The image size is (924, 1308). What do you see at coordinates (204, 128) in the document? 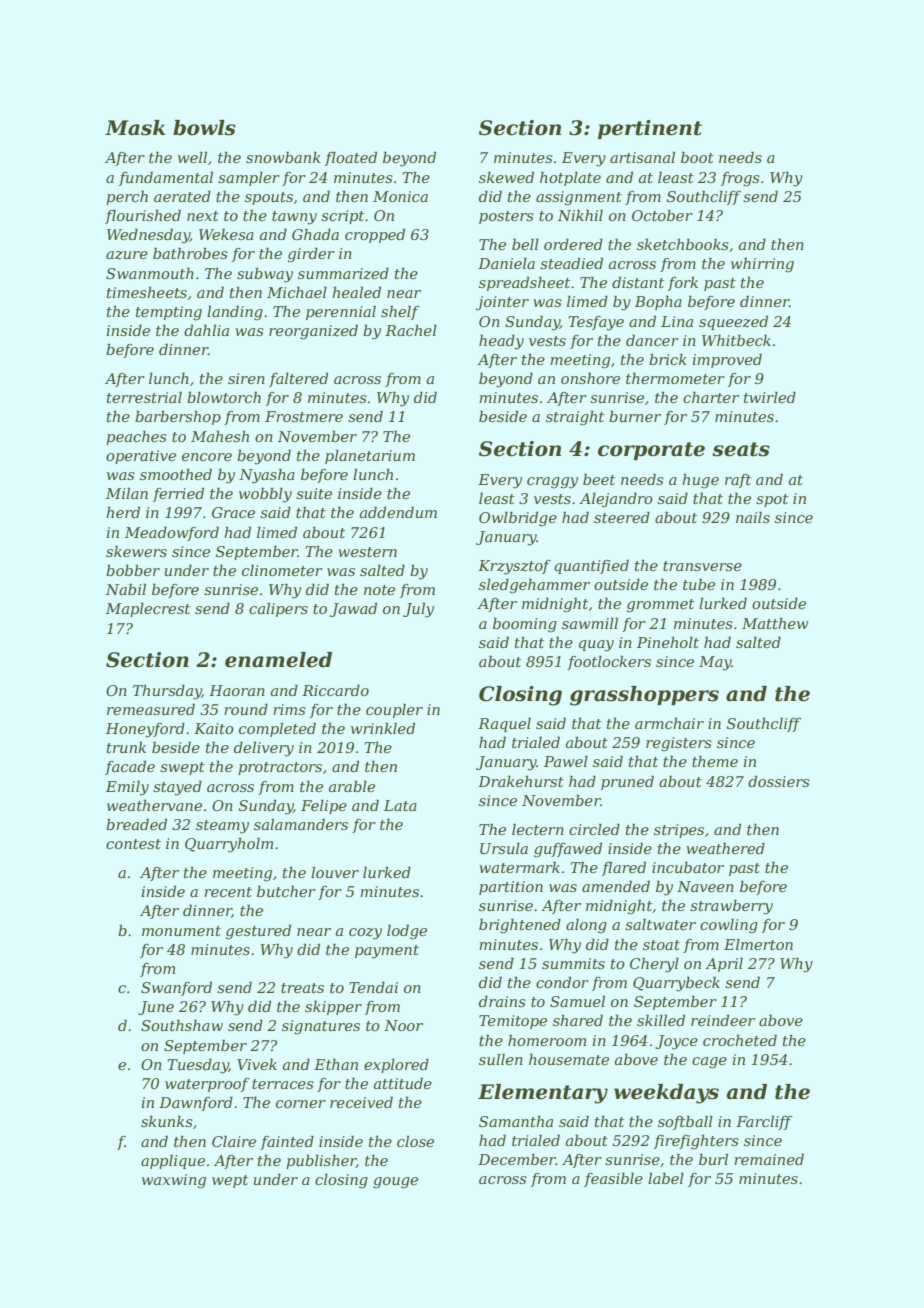
I see `bowls` at bounding box center [204, 128].
